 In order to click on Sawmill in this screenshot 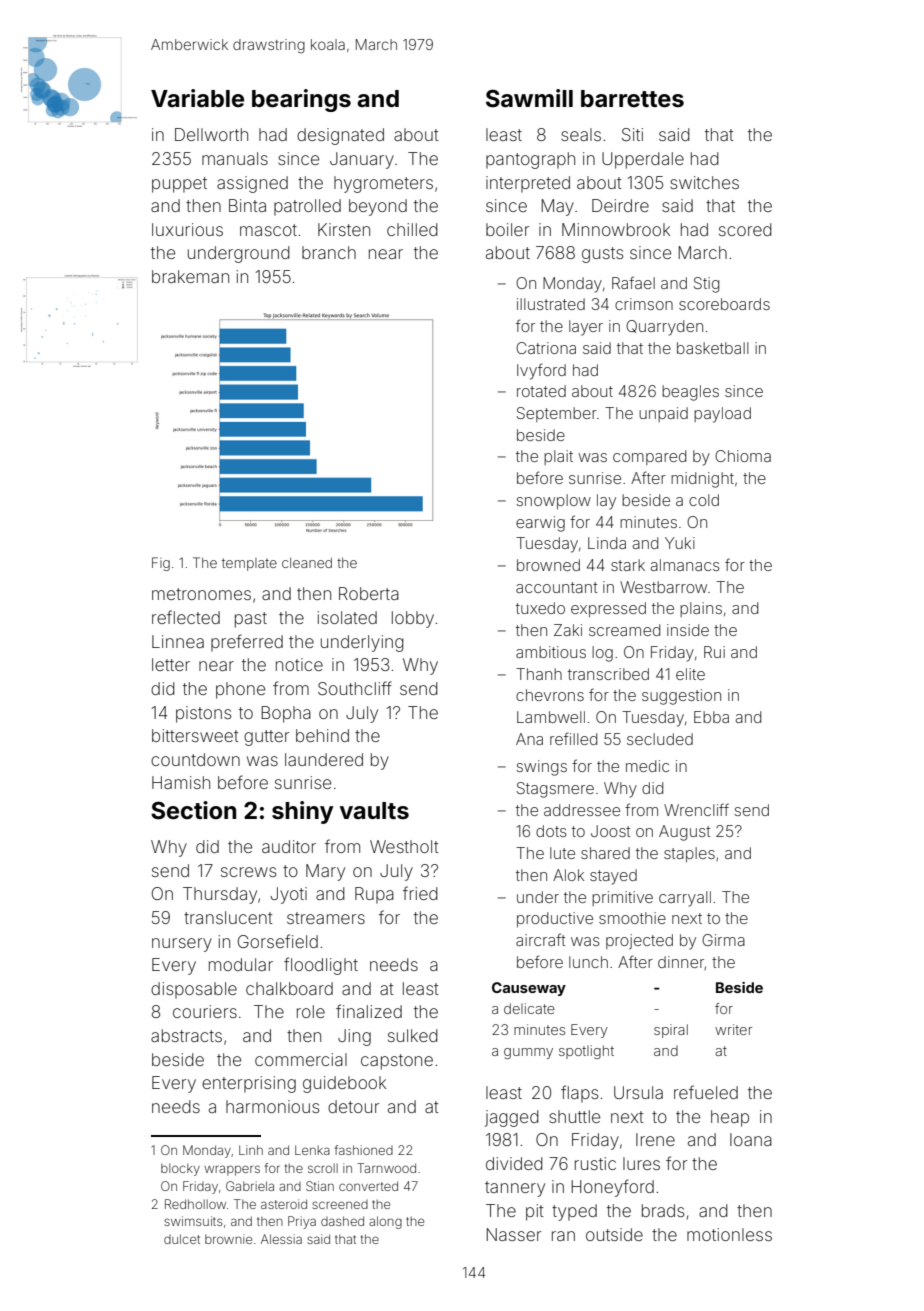, I will do `click(529, 98)`.
